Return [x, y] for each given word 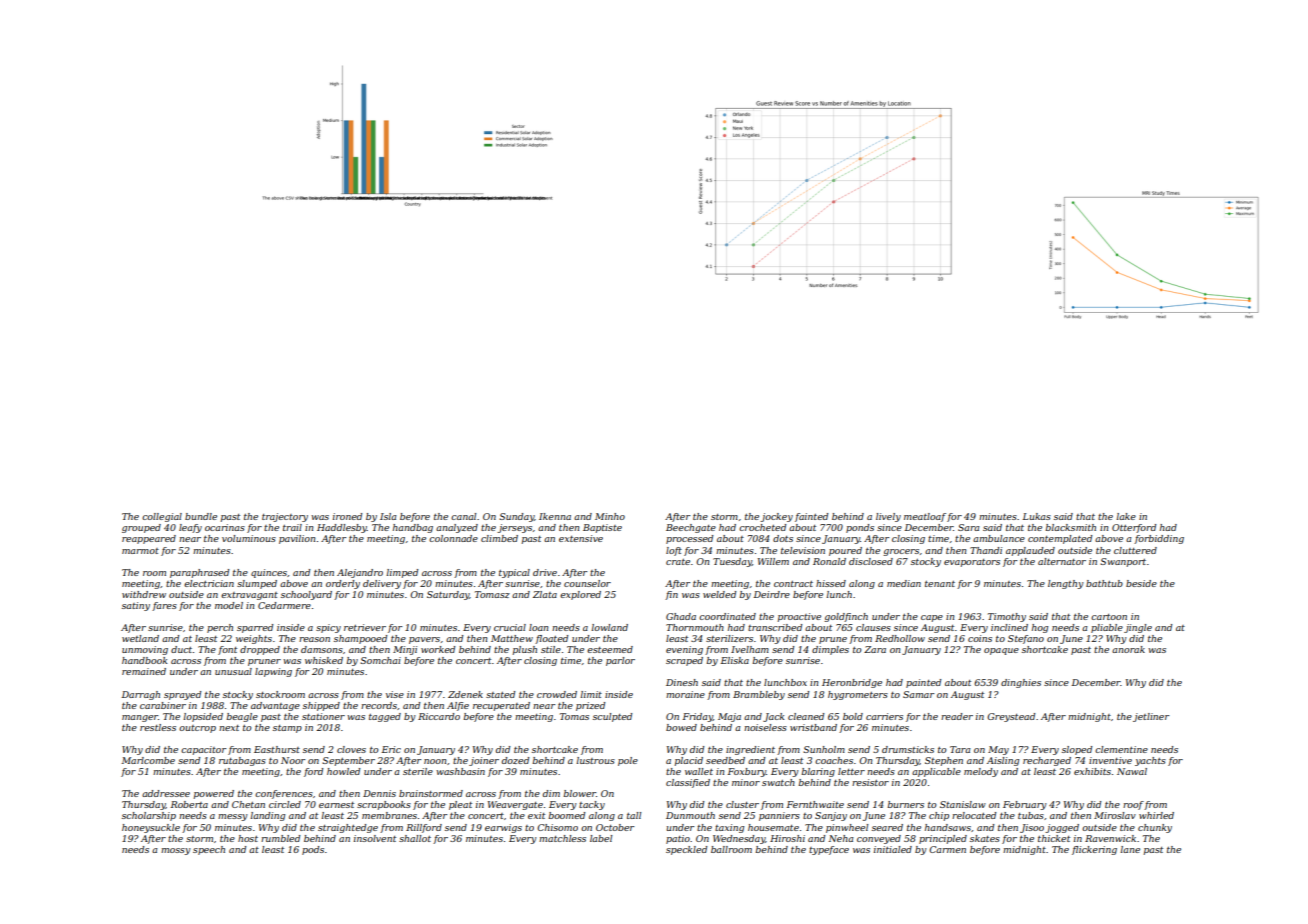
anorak [1128, 649]
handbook [144, 660]
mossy [176, 851]
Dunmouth [690, 815]
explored [580, 595]
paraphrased [199, 573]
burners [905, 804]
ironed [347, 516]
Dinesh [682, 682]
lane [1130, 849]
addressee [166, 793]
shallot [415, 838]
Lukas [1037, 516]
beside [1141, 583]
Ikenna [555, 516]
